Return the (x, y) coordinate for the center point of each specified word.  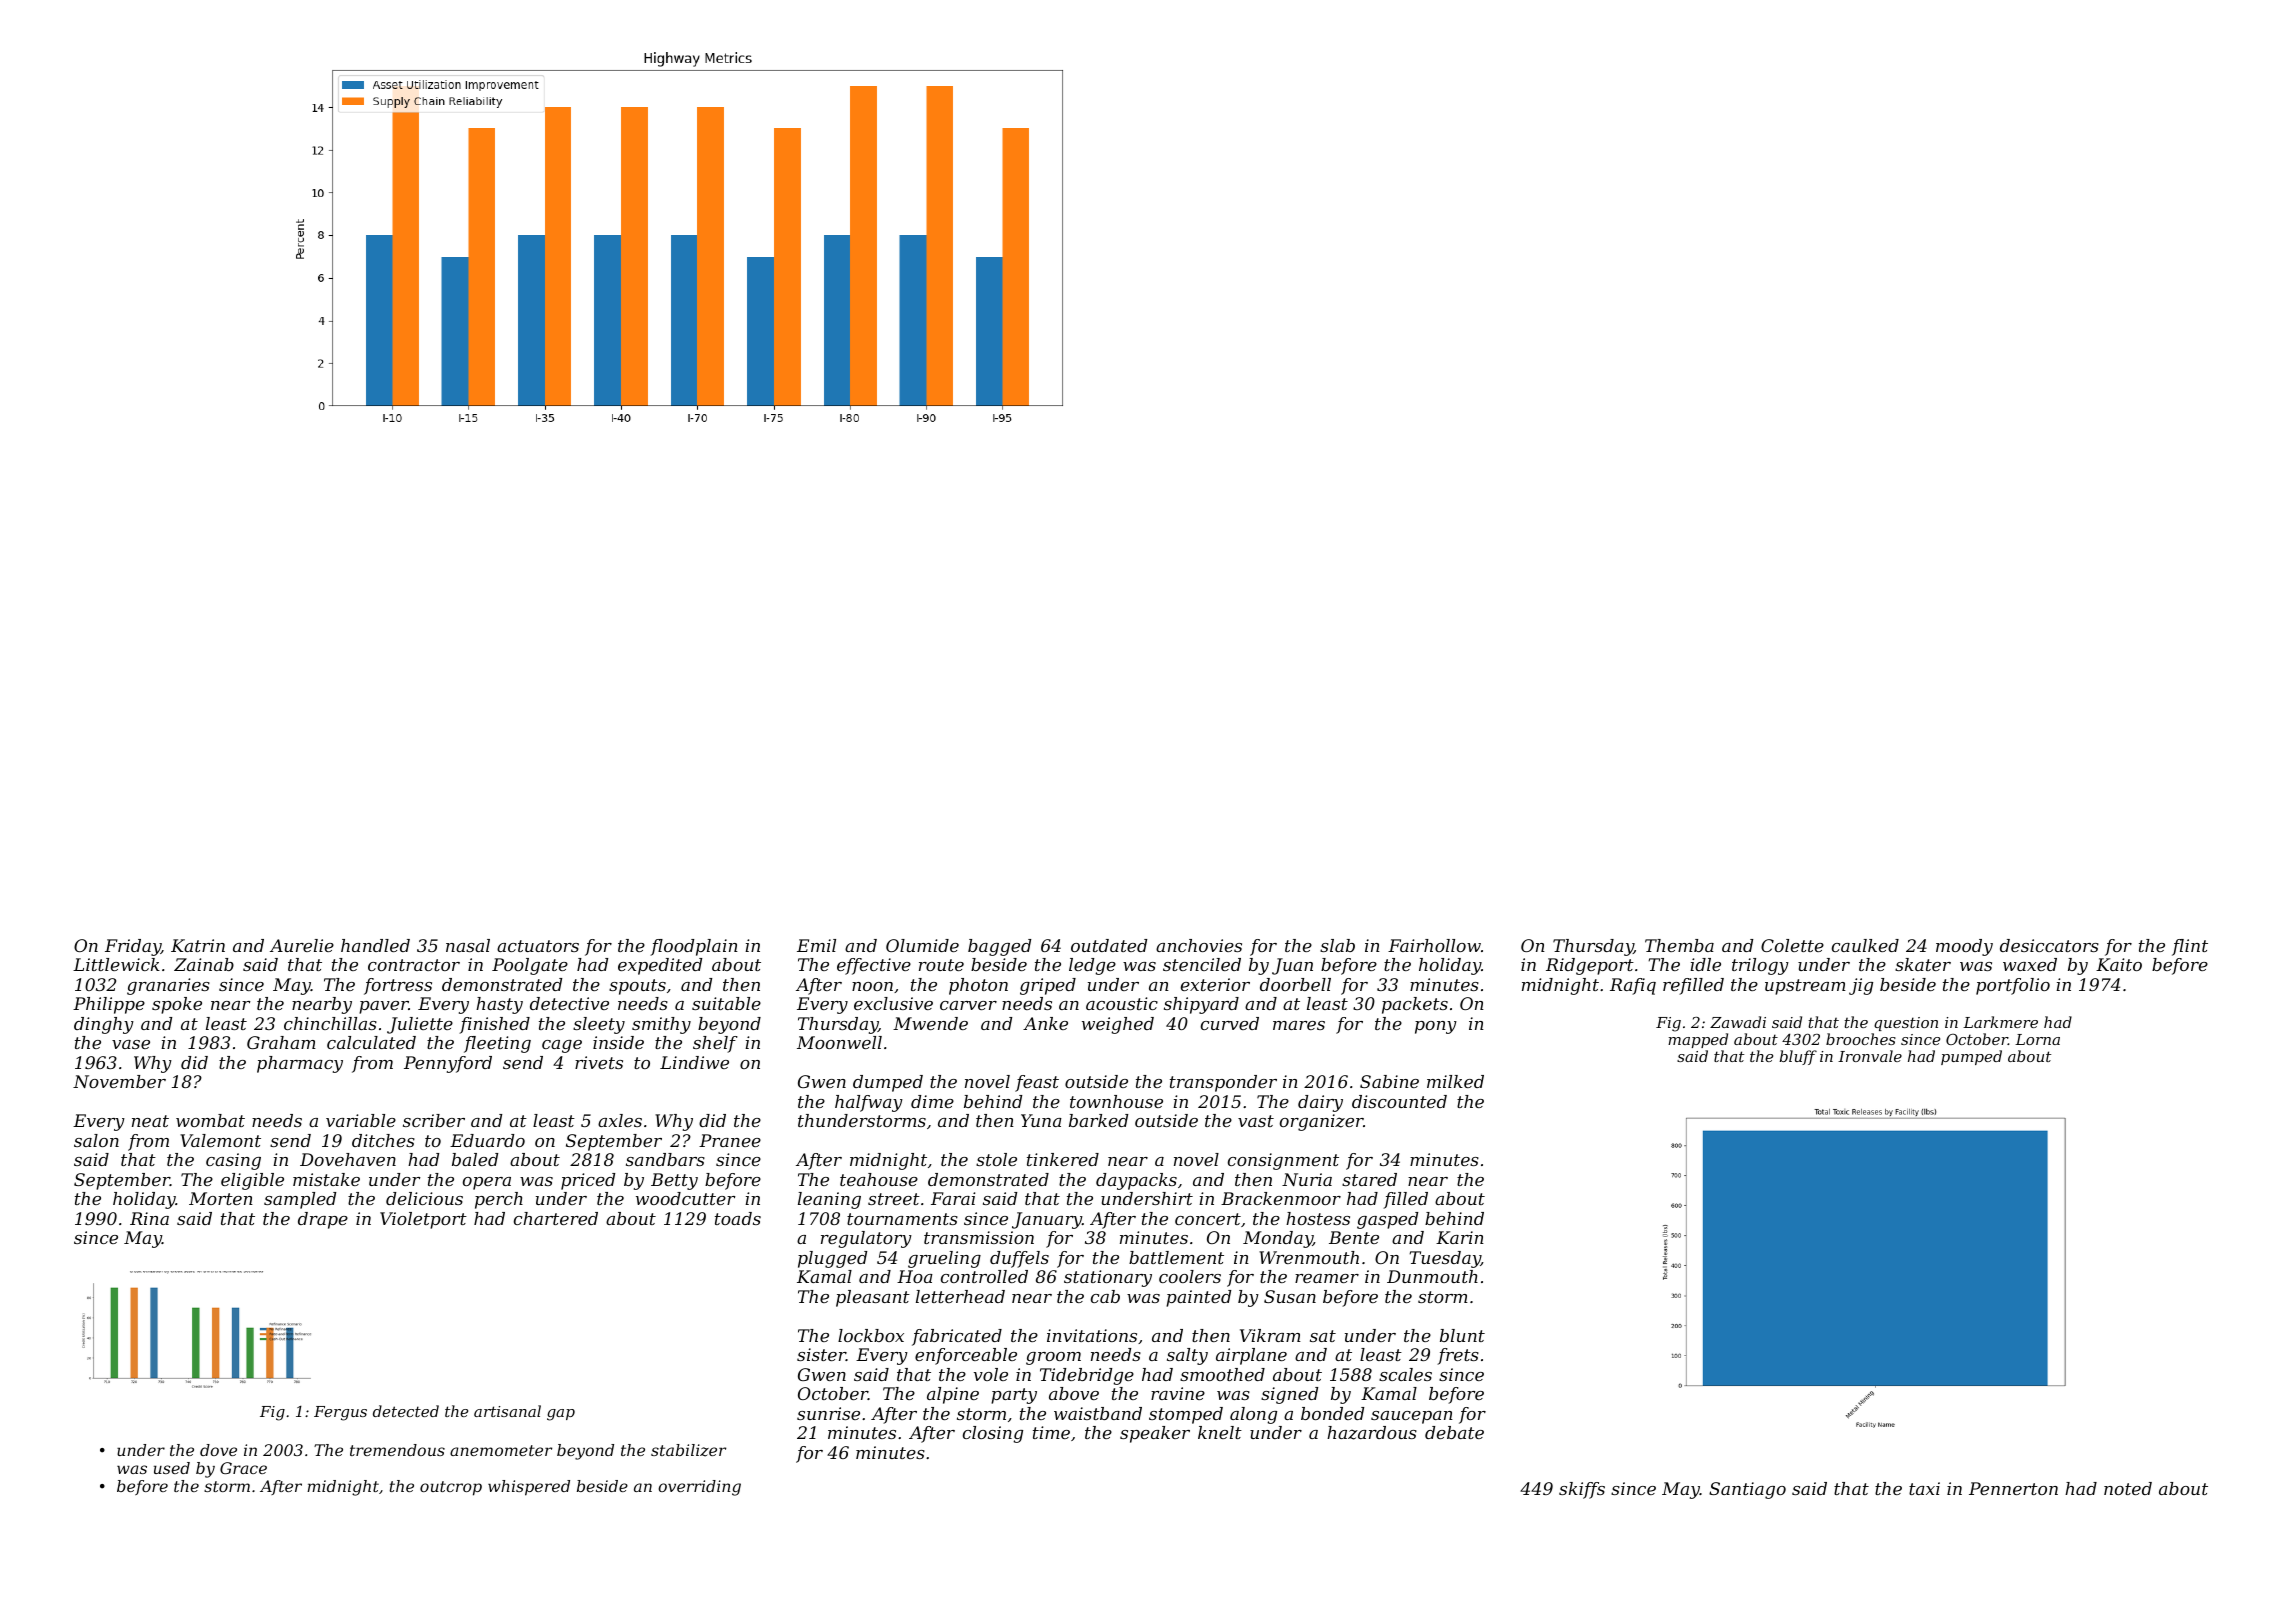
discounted (1399, 1101)
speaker (1155, 1434)
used (172, 1468)
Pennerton (2013, 1488)
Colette (1792, 945)
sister (821, 1354)
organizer (1322, 1122)
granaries (168, 986)
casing (233, 1161)
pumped (1971, 1057)
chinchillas (330, 1023)
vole (991, 1374)
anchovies (1199, 945)
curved (1230, 1023)
